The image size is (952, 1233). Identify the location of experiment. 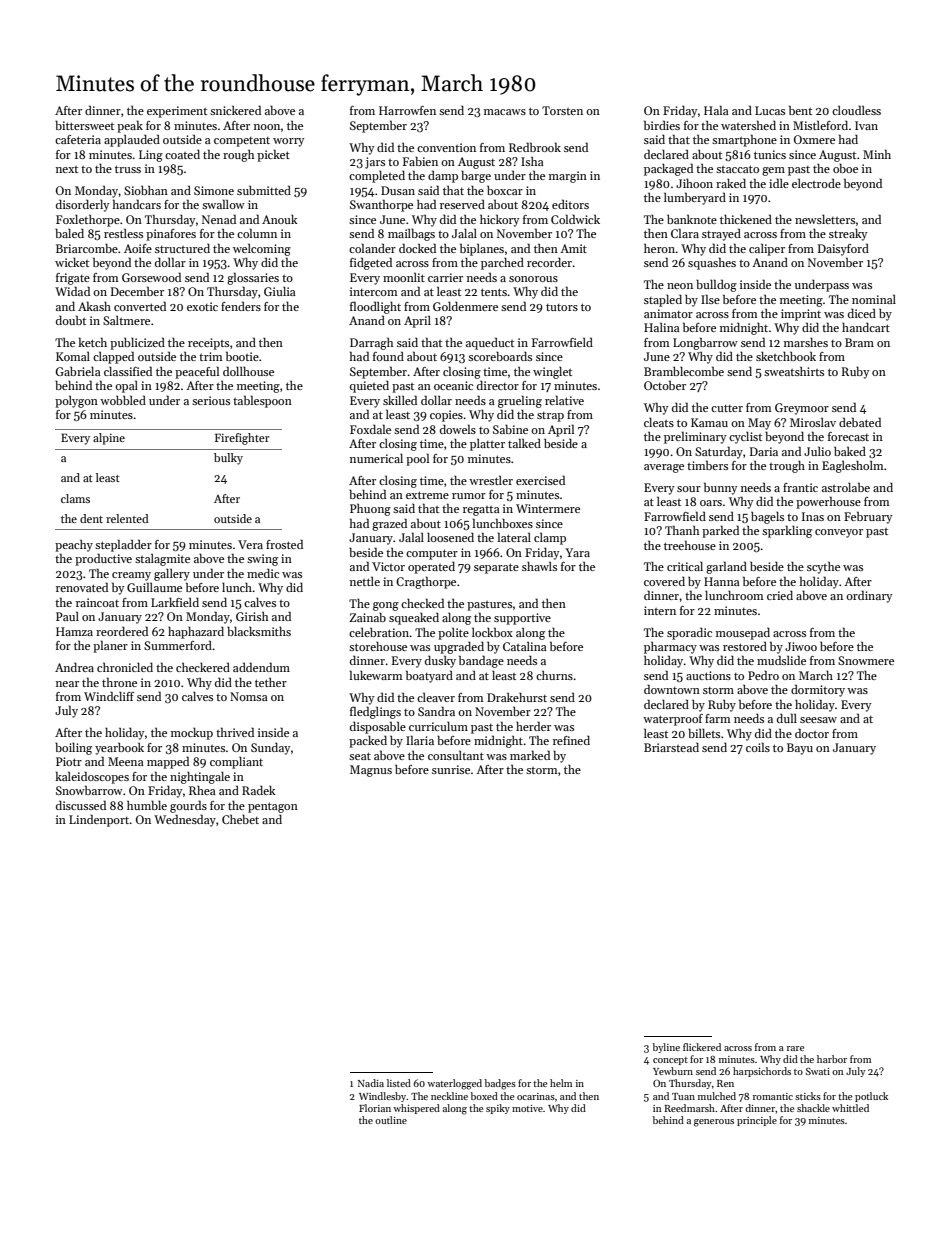
(177, 112).
